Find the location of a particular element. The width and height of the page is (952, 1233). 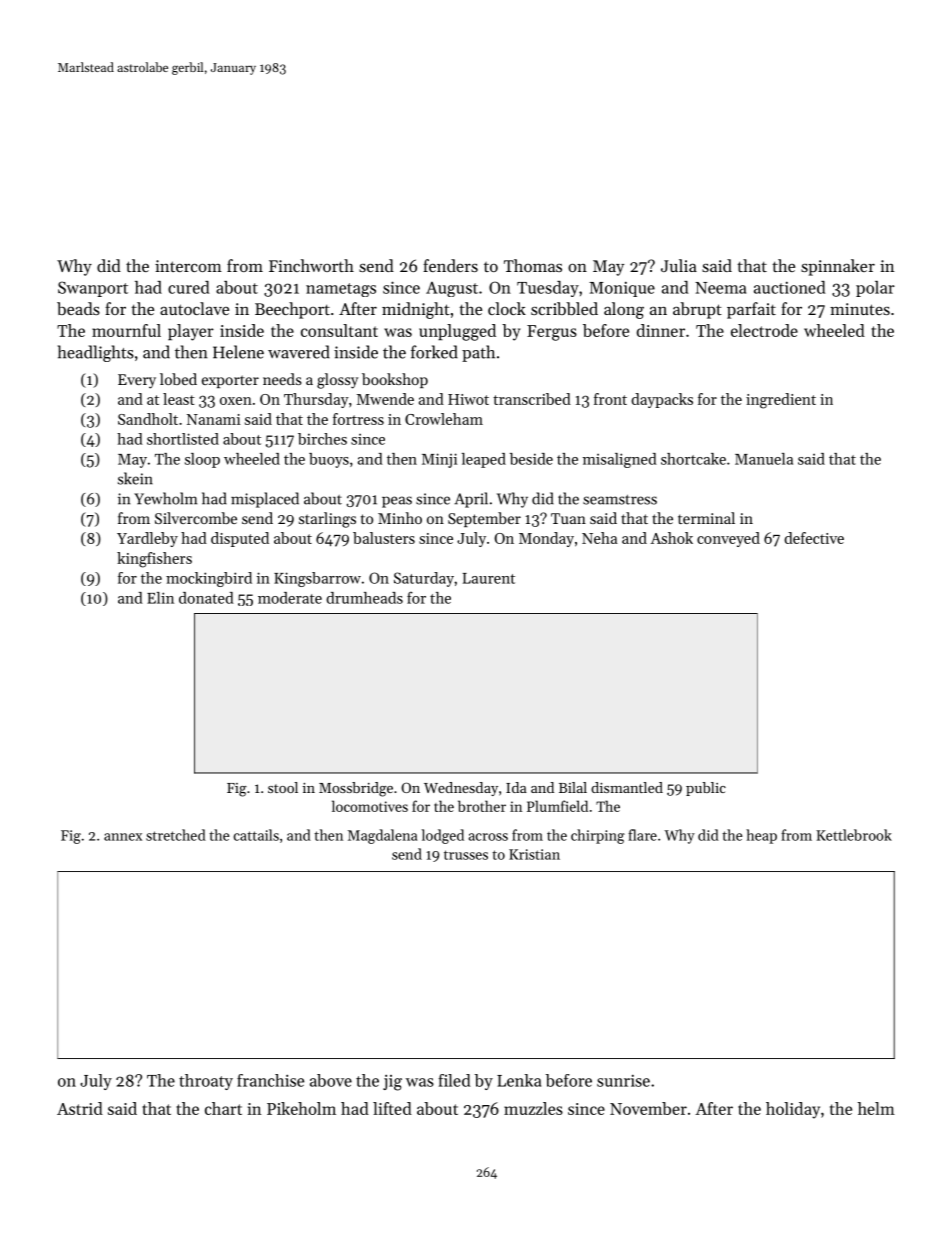

annex is located at coordinates (123, 837).
